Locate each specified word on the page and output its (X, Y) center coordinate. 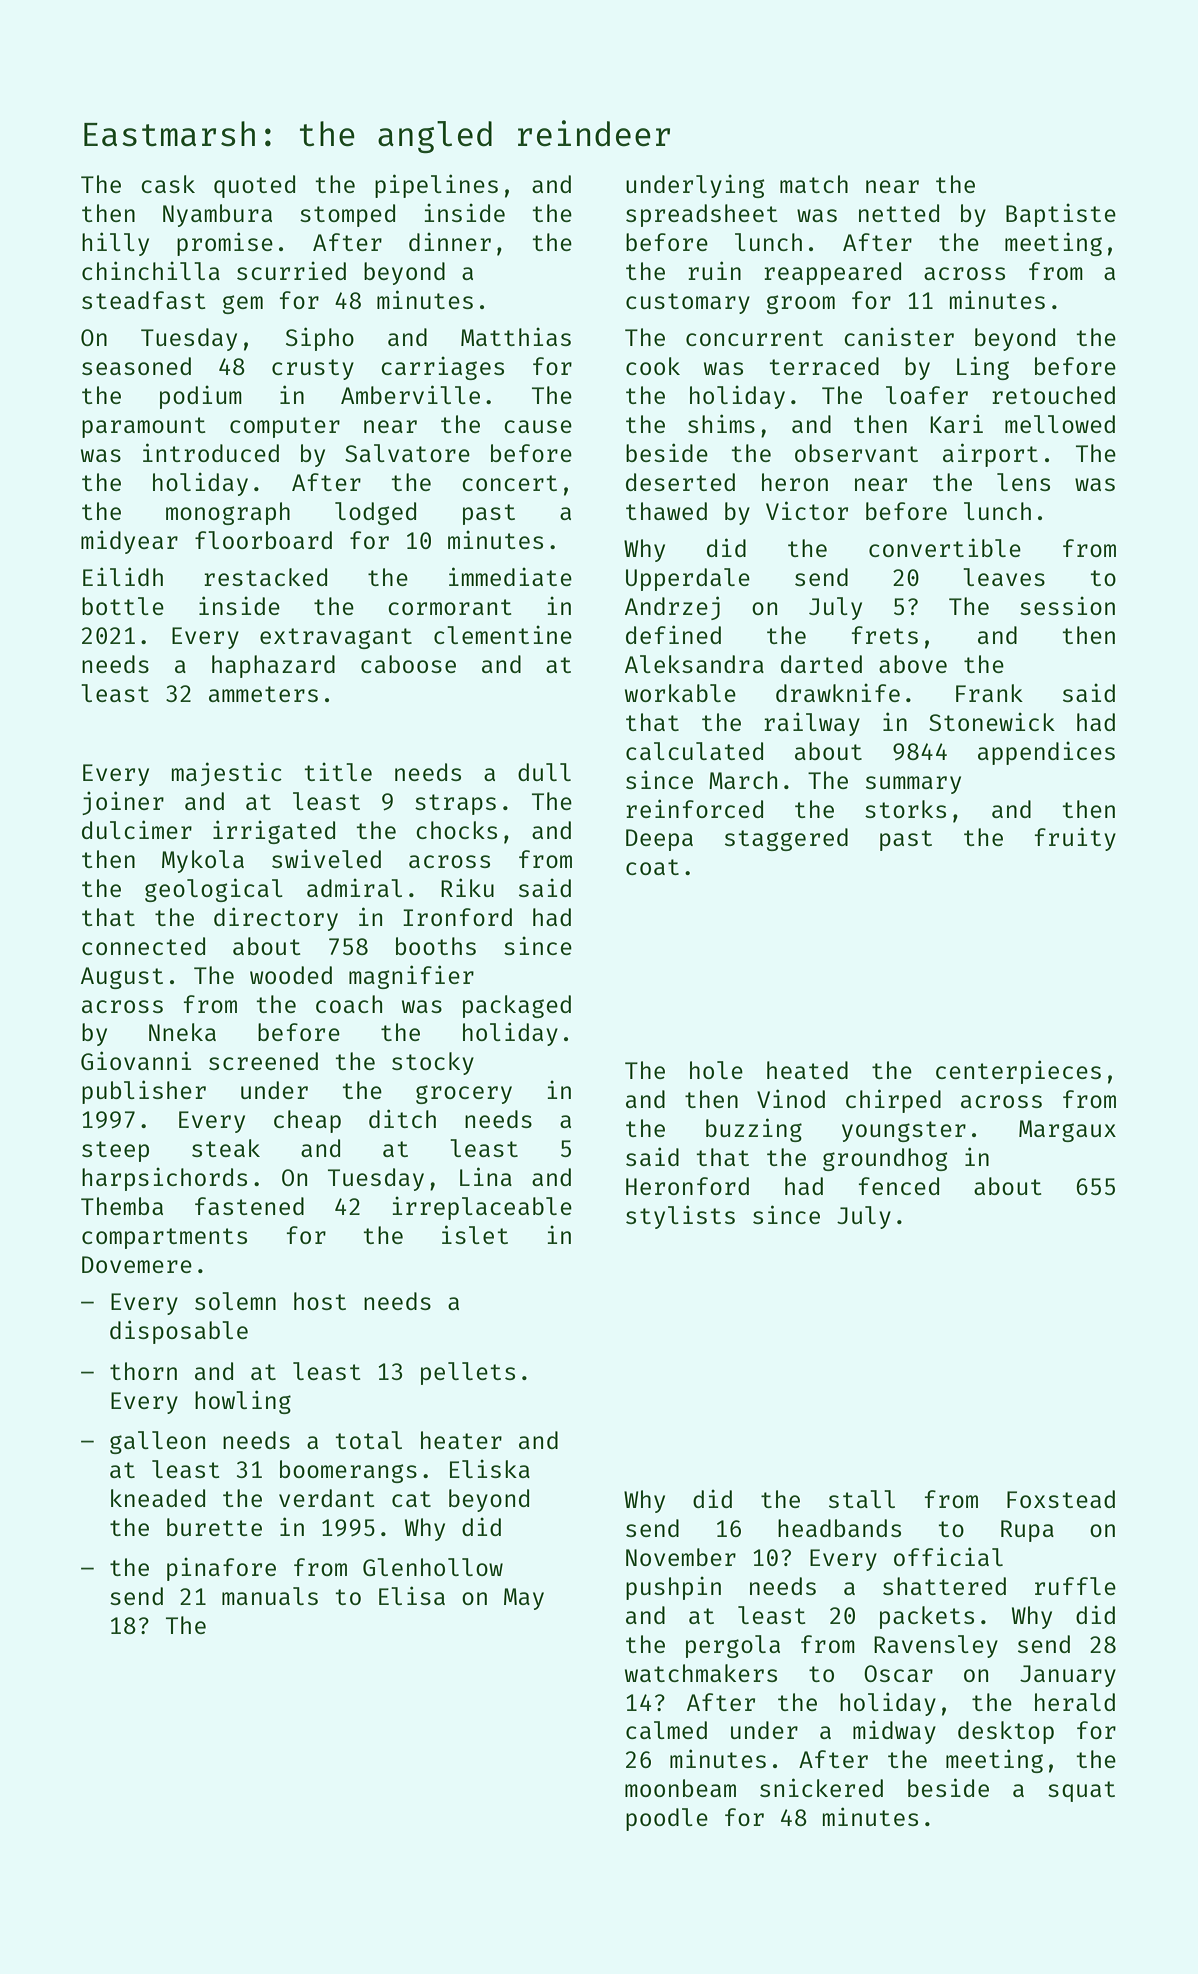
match (814, 184)
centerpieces (1018, 1072)
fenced (899, 1186)
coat (652, 867)
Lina (486, 1176)
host (320, 1301)
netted (899, 213)
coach (349, 1004)
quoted (254, 186)
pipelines (436, 186)
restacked (265, 577)
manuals (270, 1596)
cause (538, 426)
